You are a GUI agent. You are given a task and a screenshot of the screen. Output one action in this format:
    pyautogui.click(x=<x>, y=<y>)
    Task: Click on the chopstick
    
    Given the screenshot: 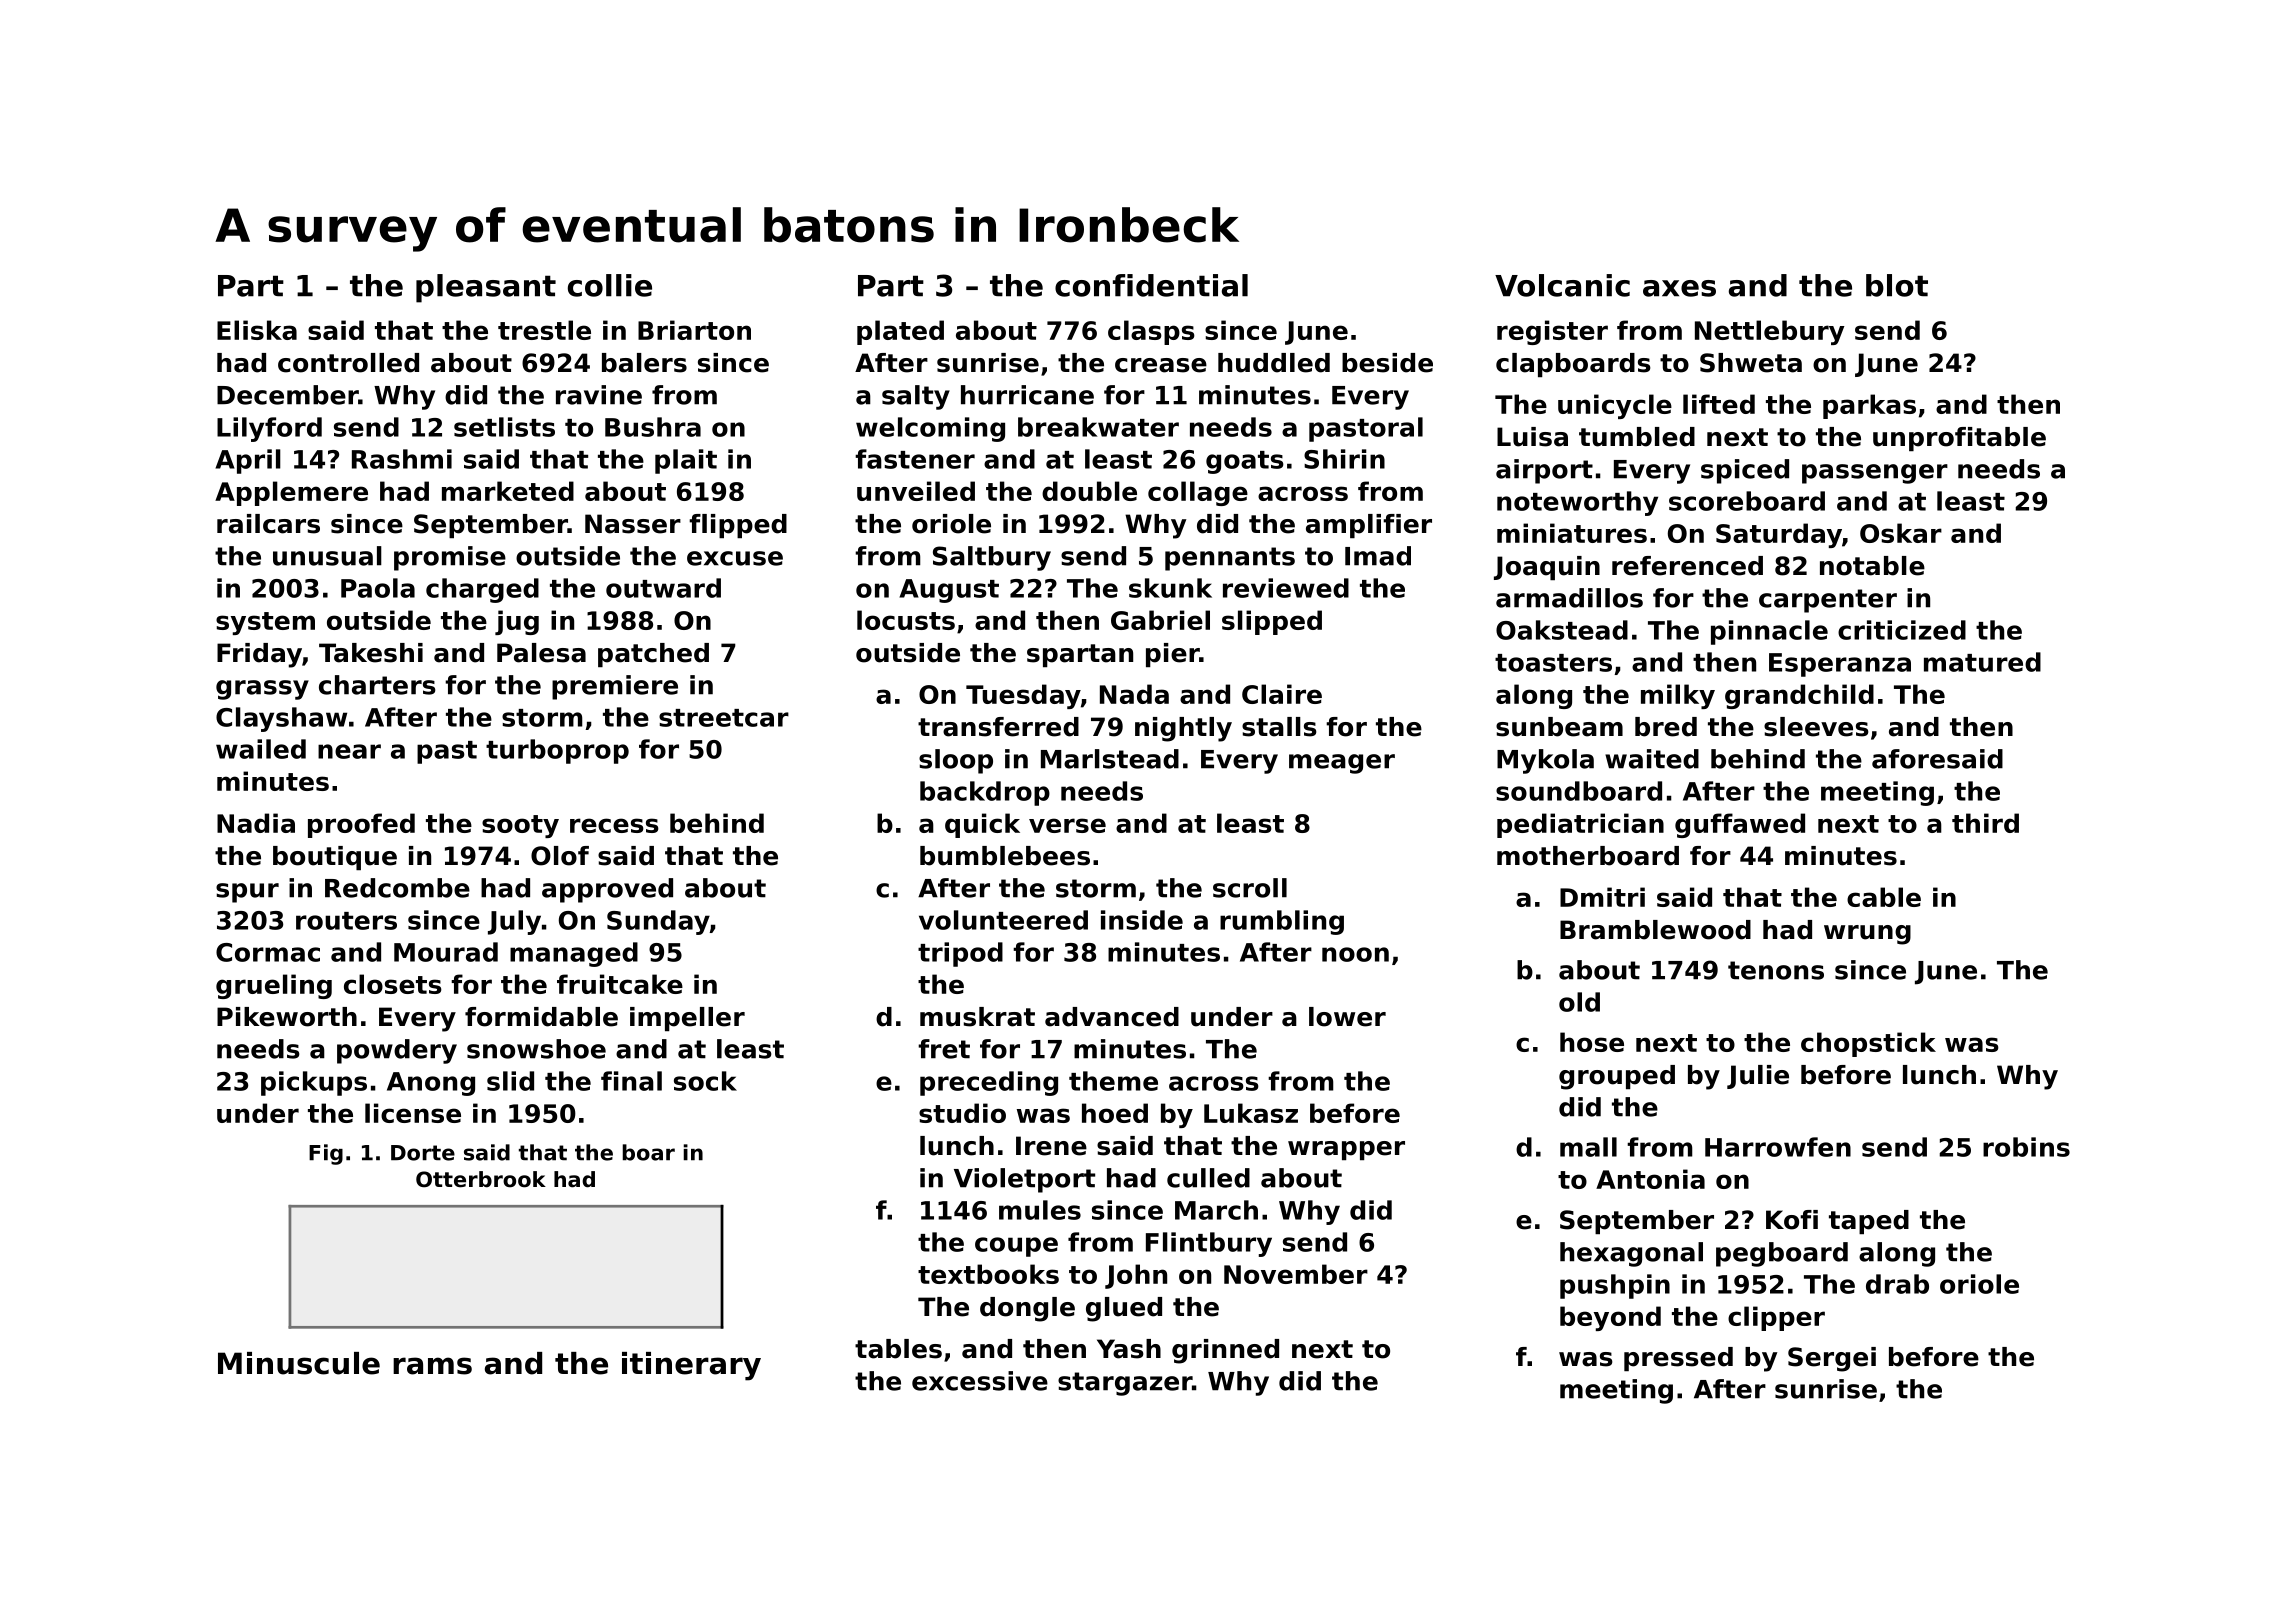 What is the action you would take?
    pyautogui.click(x=1868, y=1044)
